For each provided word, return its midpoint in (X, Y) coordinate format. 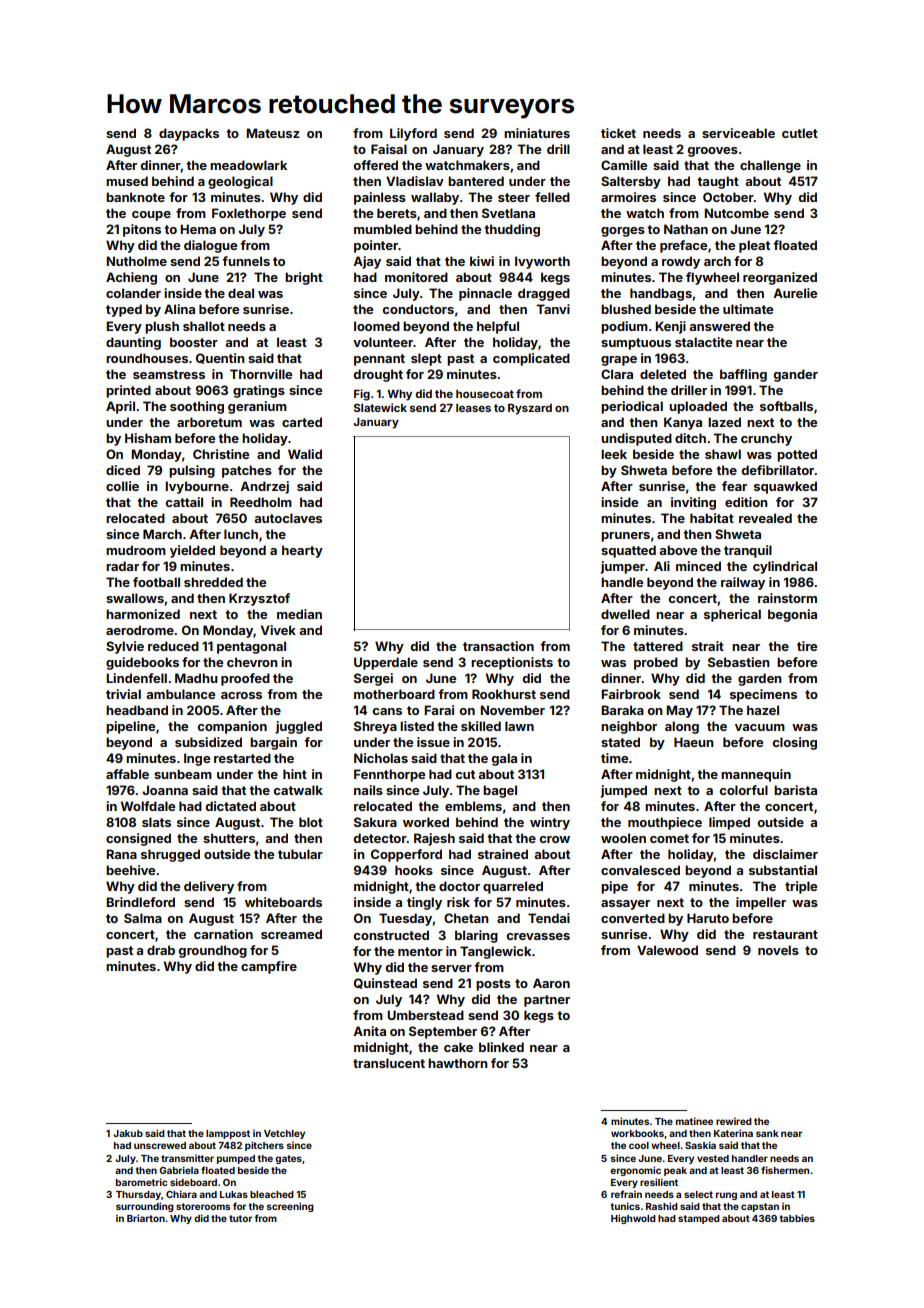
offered (376, 165)
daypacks (189, 134)
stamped (699, 1219)
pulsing (192, 471)
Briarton (146, 1218)
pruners (625, 537)
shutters (229, 838)
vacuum (760, 727)
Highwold (633, 1219)
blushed (626, 309)
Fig (362, 395)
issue (433, 742)
